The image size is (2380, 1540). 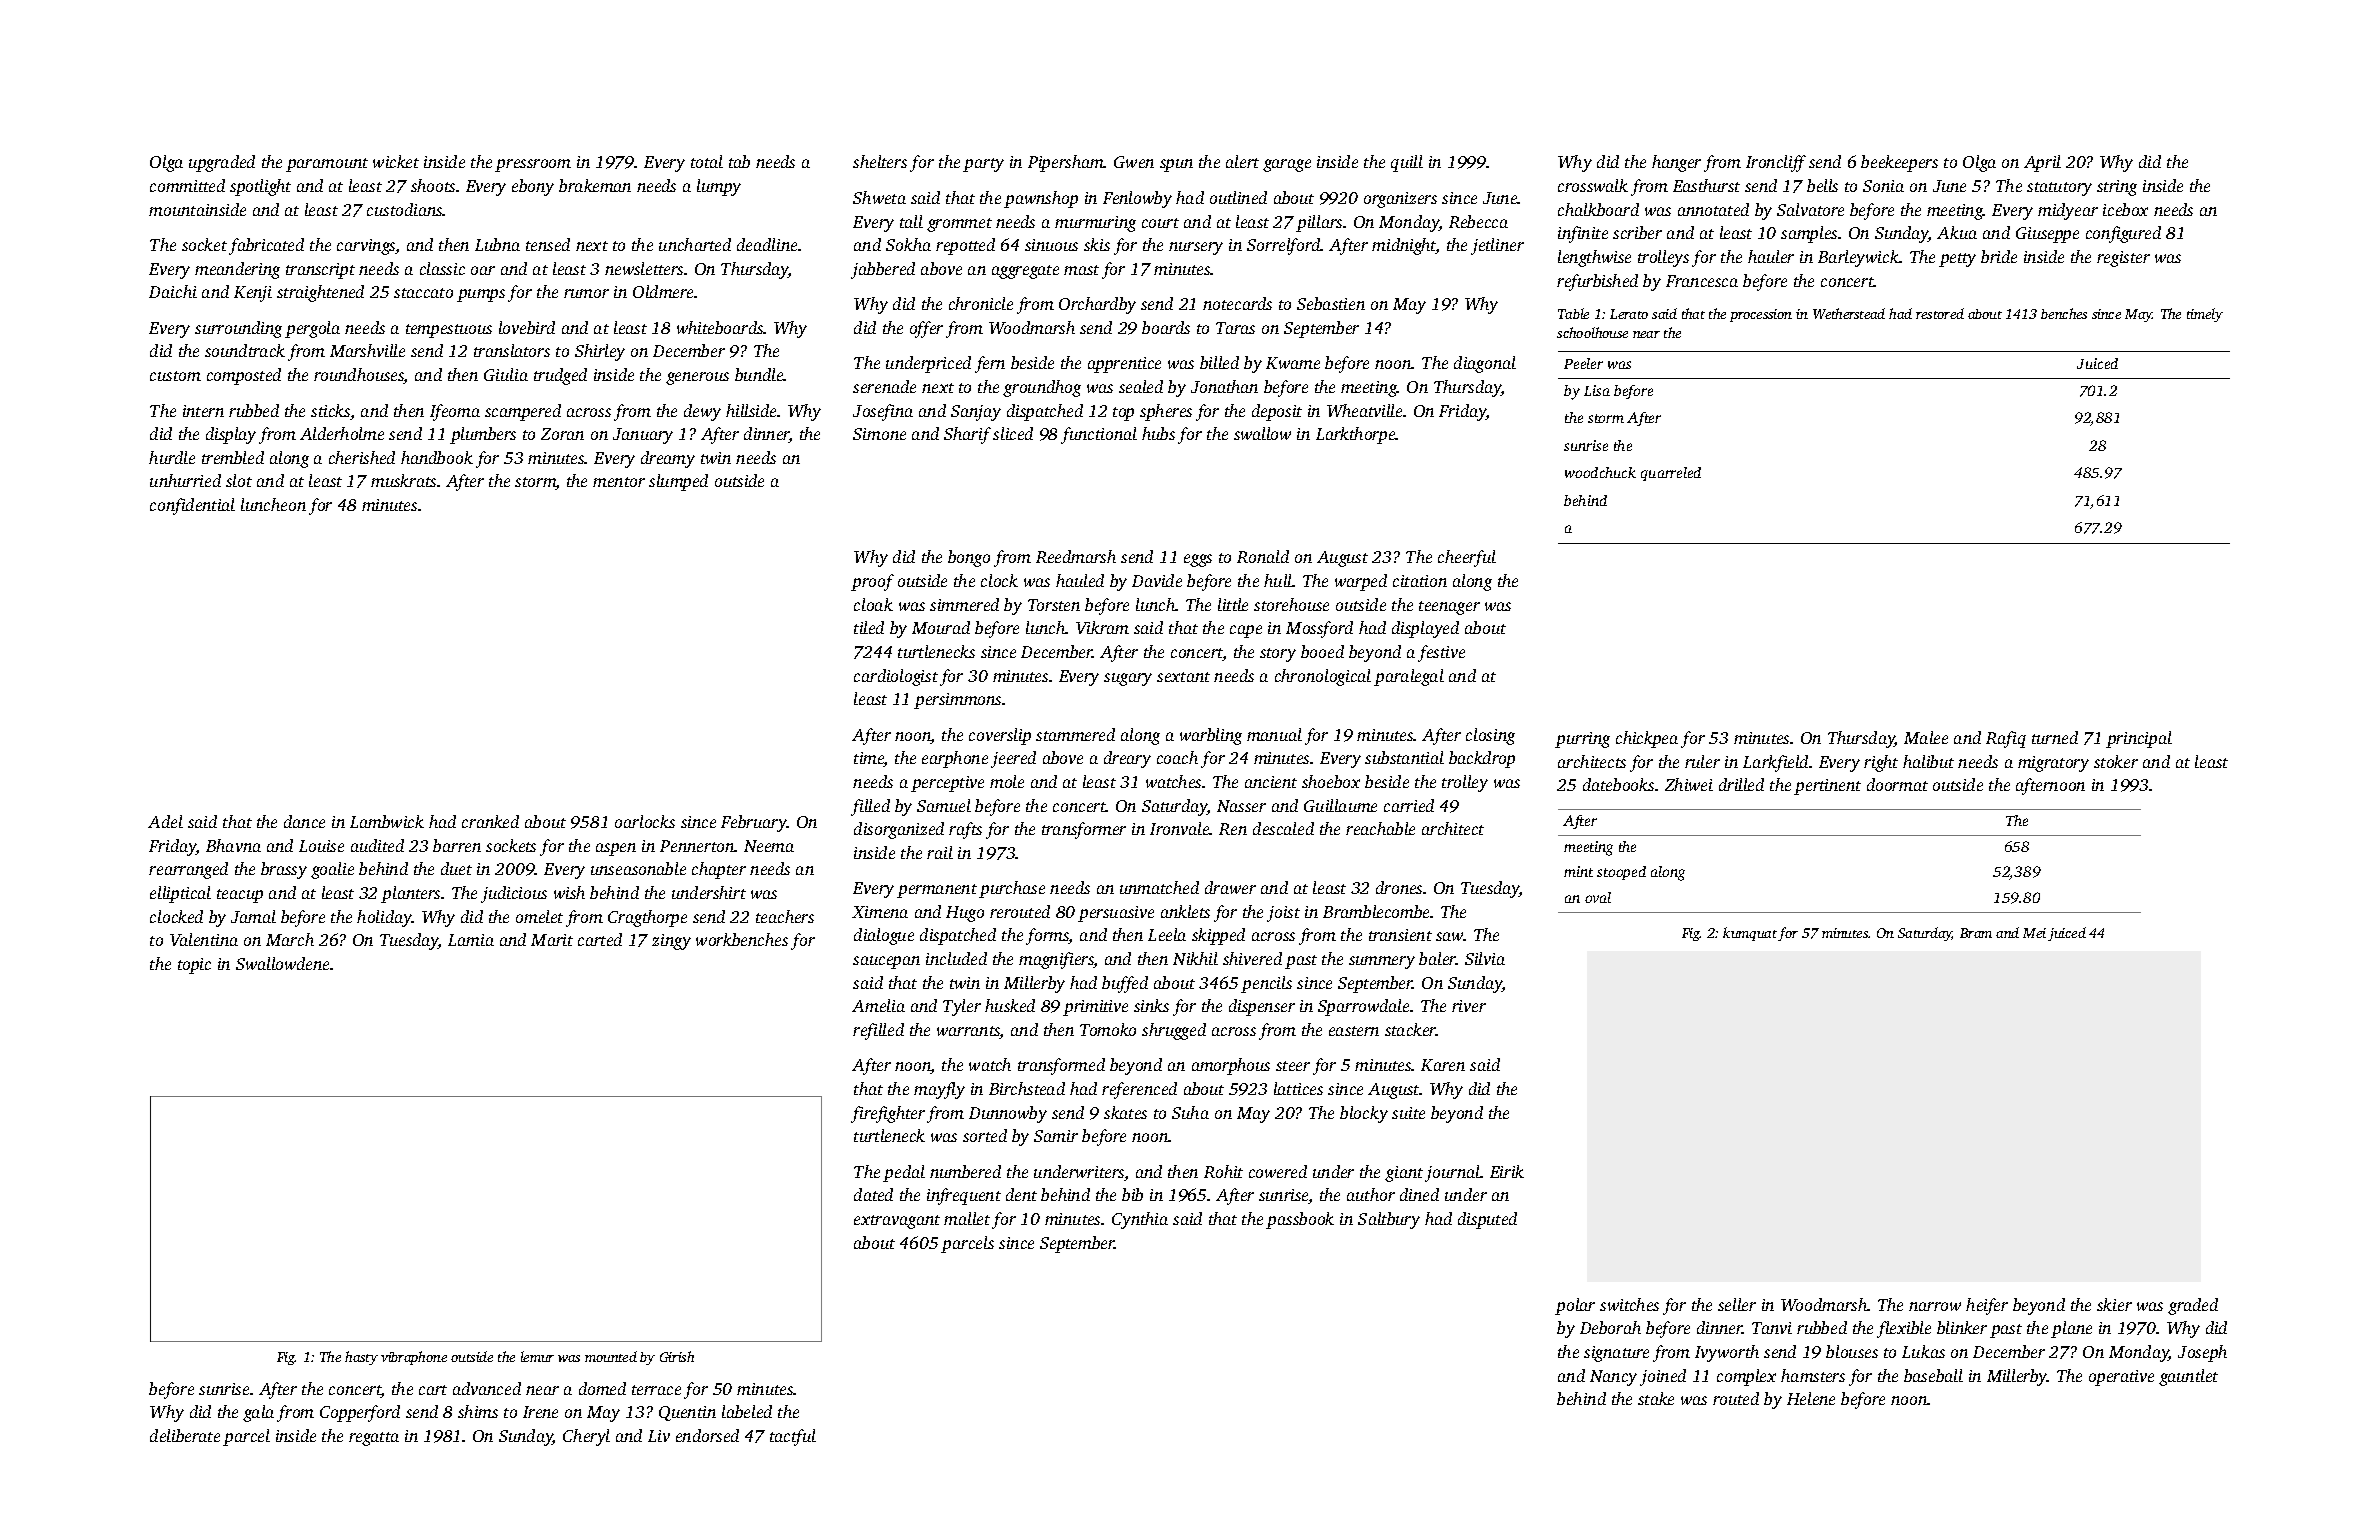 I want to click on gauntlet, so click(x=2188, y=1377).
